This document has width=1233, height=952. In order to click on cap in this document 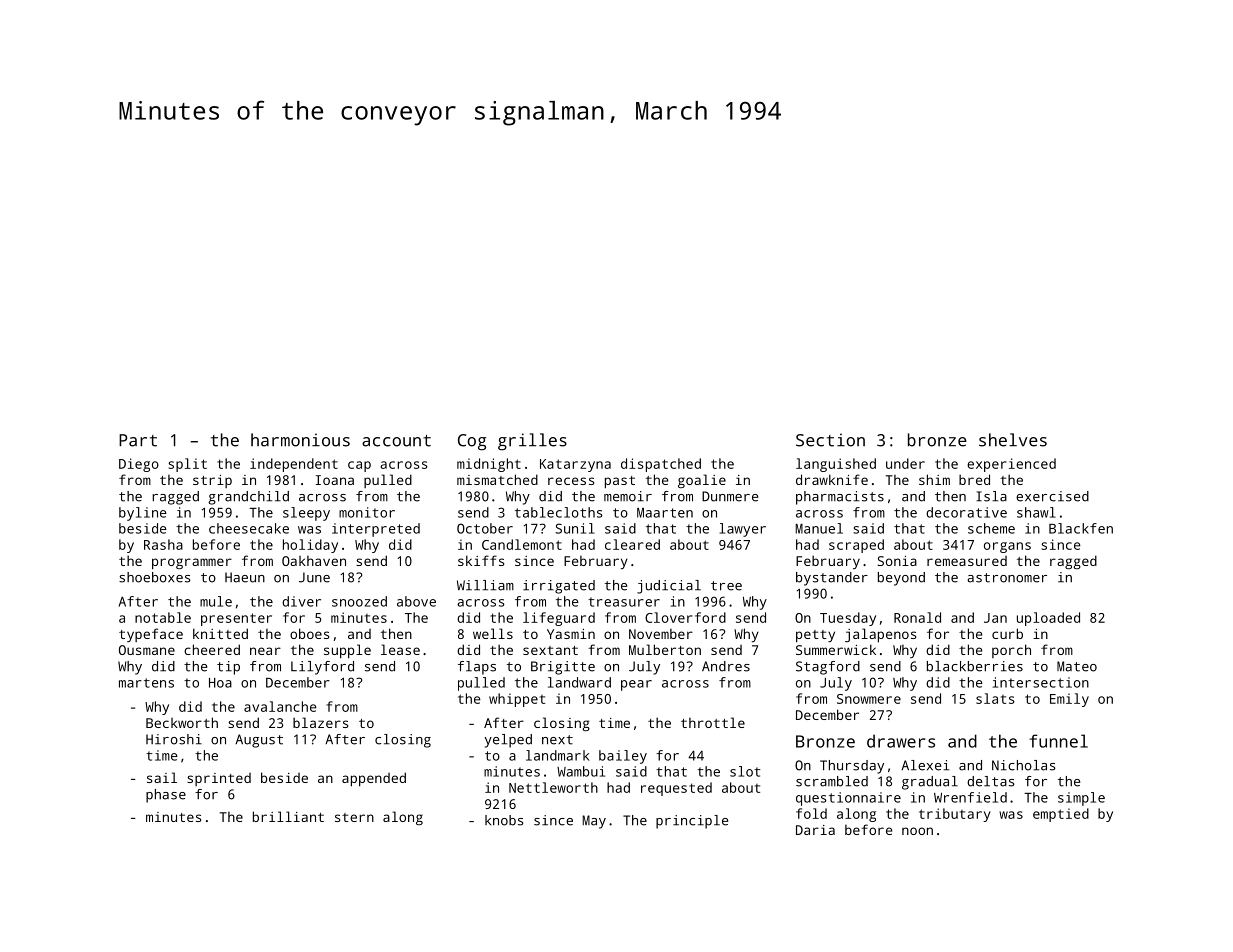, I will do `click(359, 466)`.
